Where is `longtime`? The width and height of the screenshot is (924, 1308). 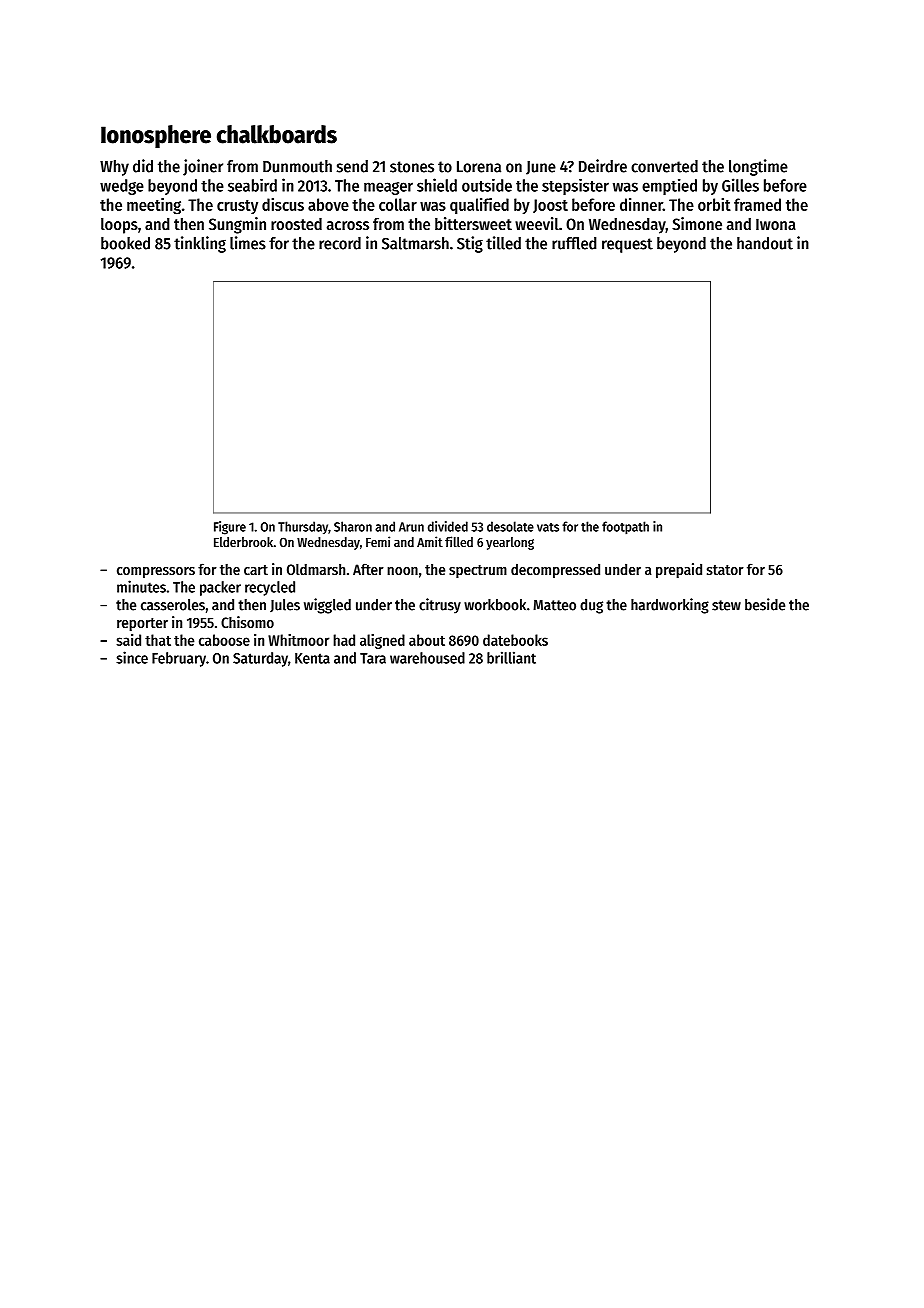
longtime is located at coordinates (758, 167).
